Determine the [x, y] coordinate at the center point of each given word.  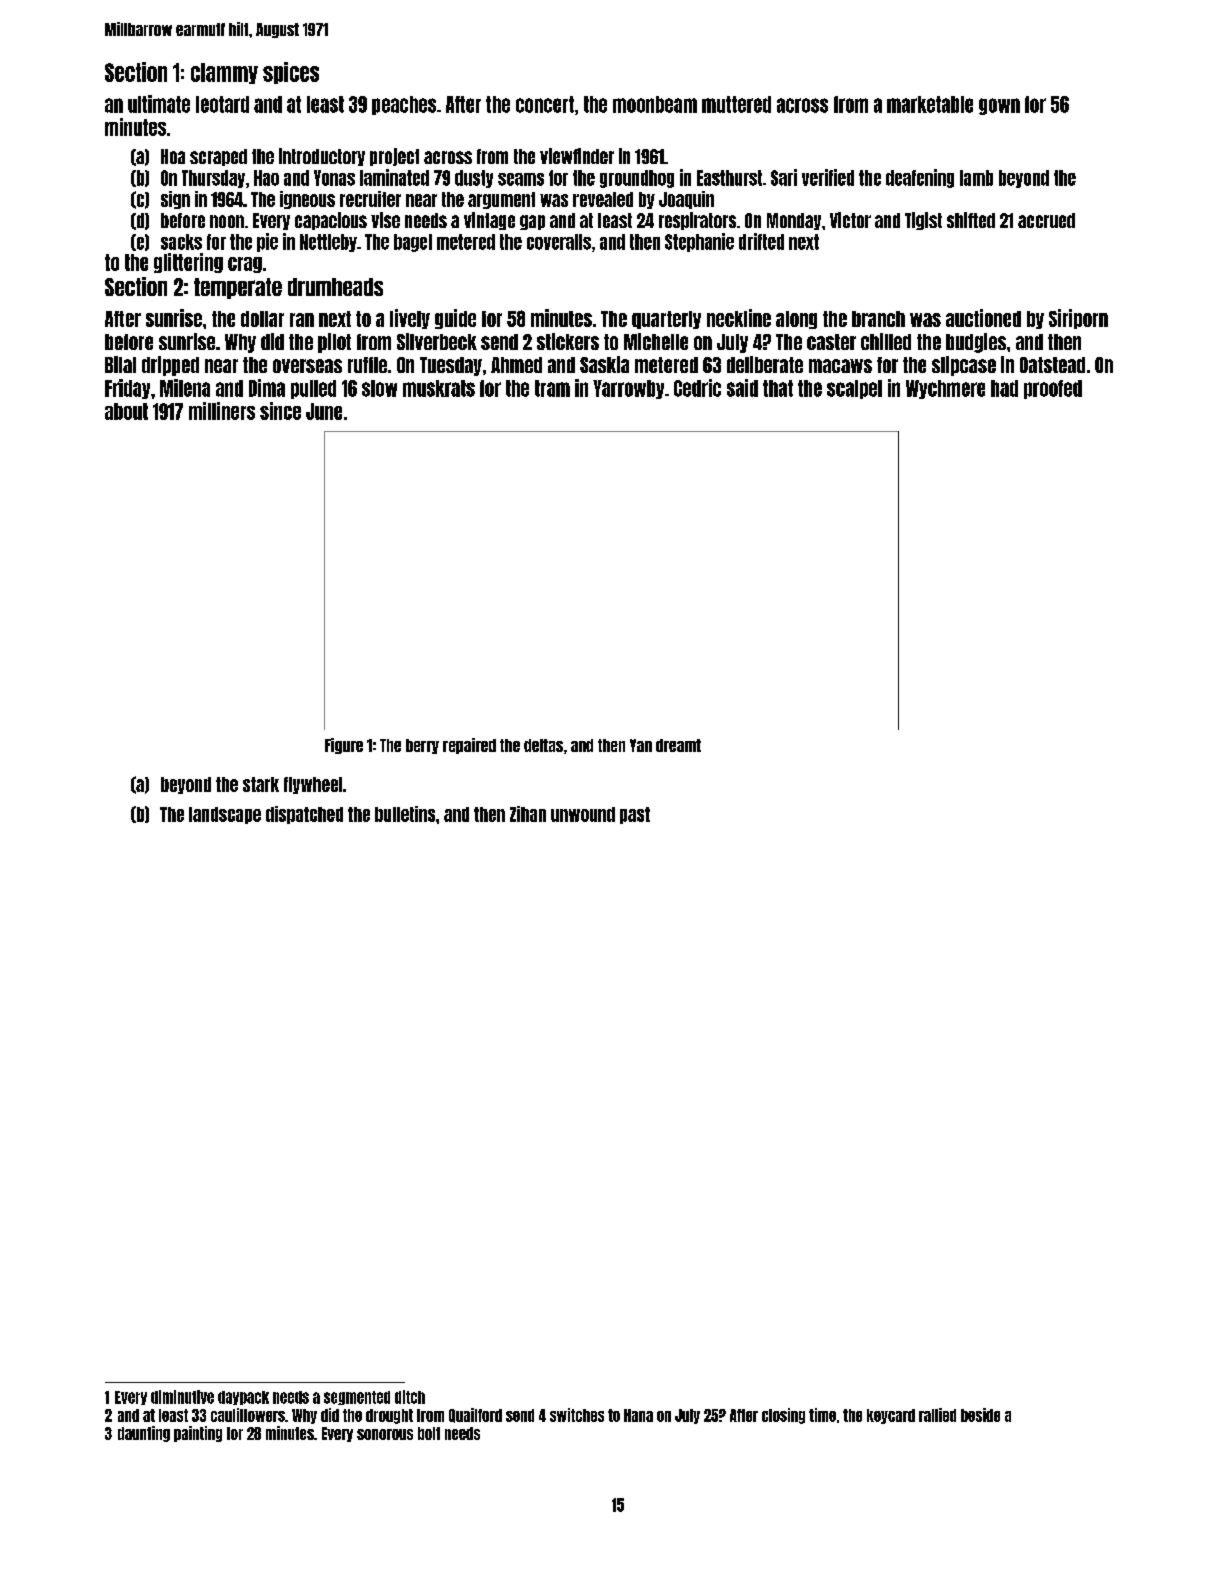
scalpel [854, 389]
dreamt [678, 745]
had [1004, 388]
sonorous [385, 1434]
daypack [243, 1398]
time [822, 1415]
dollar [262, 319]
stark [261, 784]
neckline [739, 318]
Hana [638, 1415]
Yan [641, 745]
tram [552, 388]
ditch [410, 1397]
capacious [331, 221]
